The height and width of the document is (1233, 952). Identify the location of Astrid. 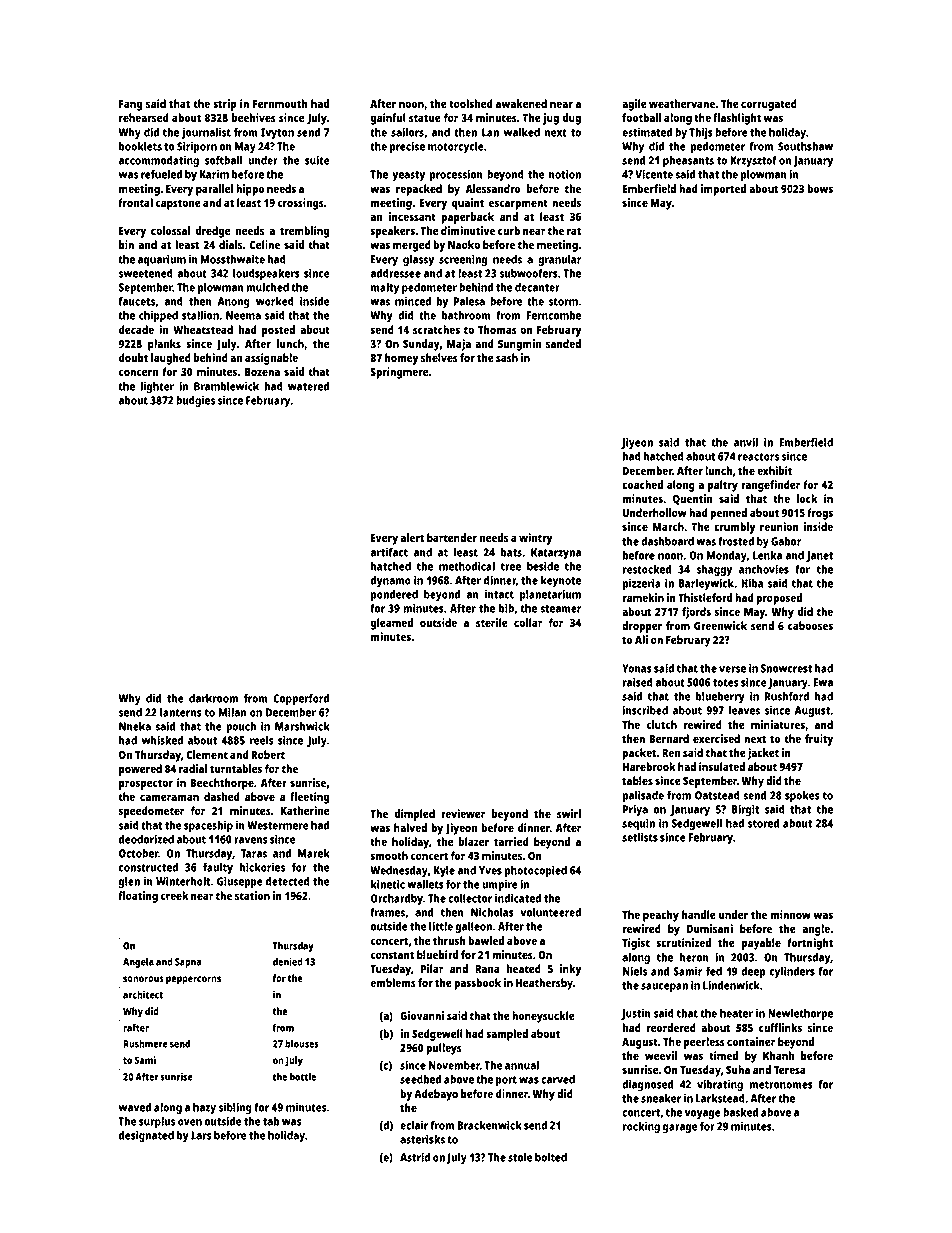
(415, 1157).
